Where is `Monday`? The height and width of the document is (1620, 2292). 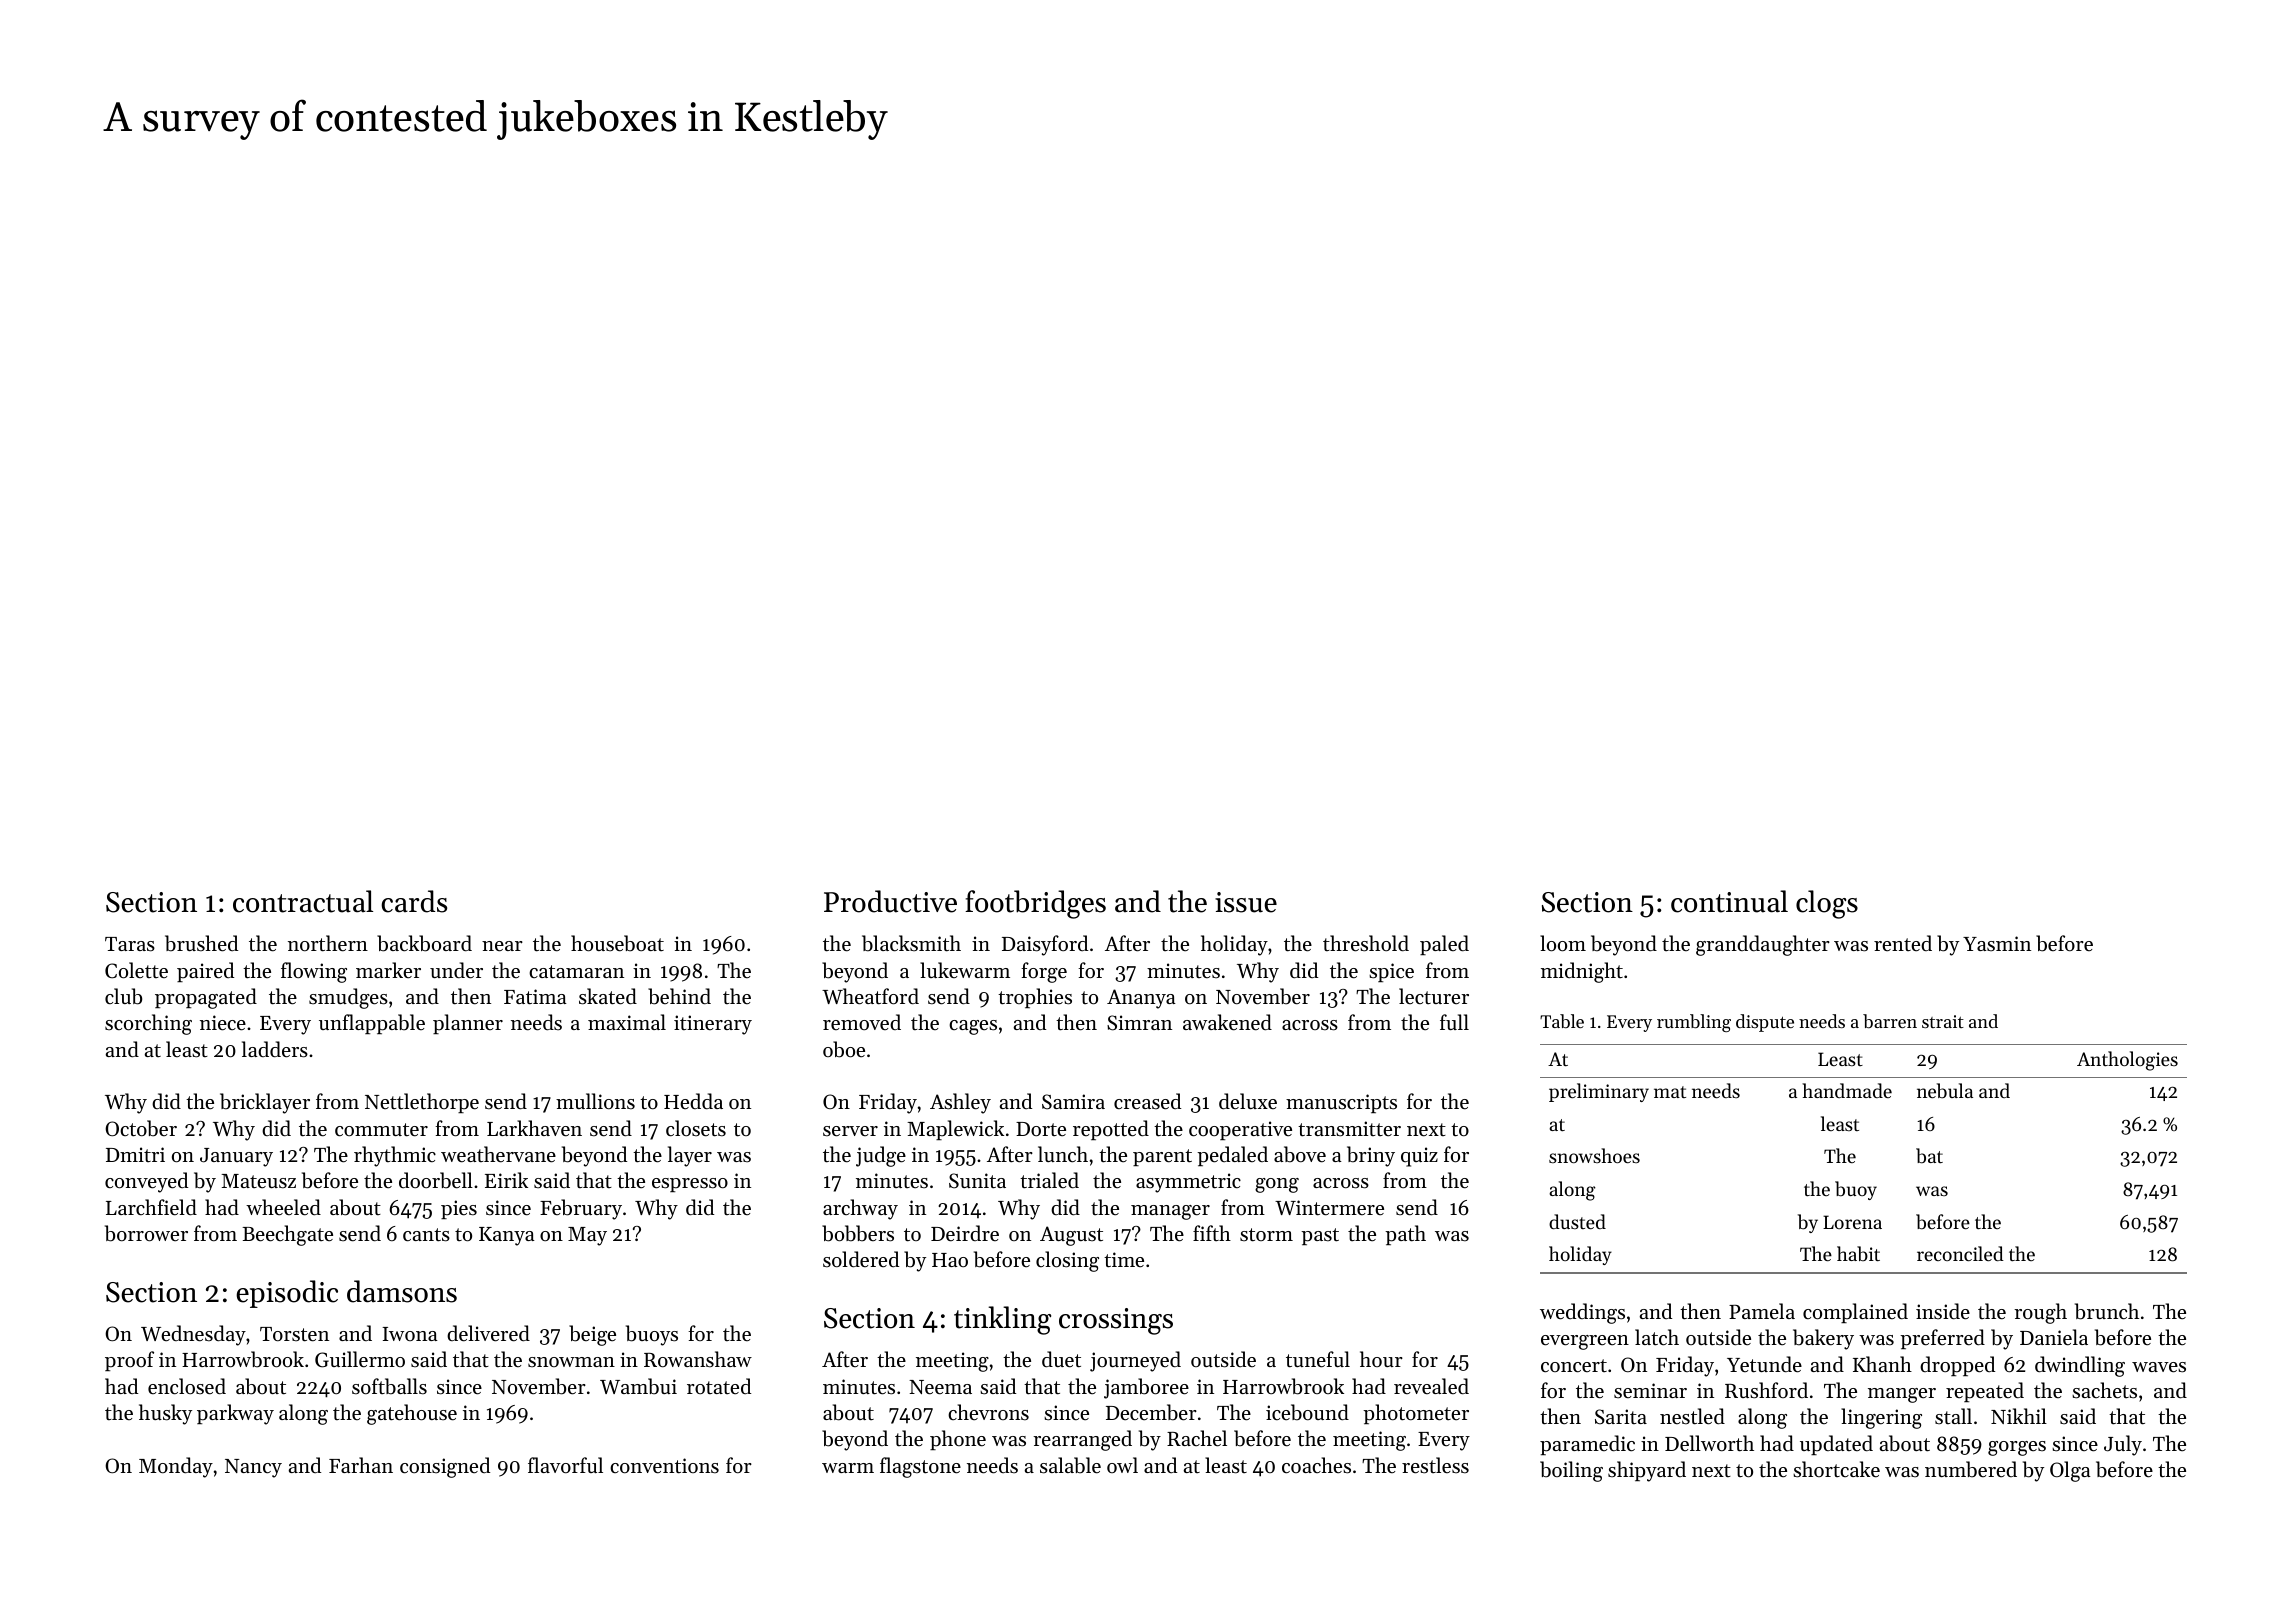
Monday is located at coordinates (176, 1467).
